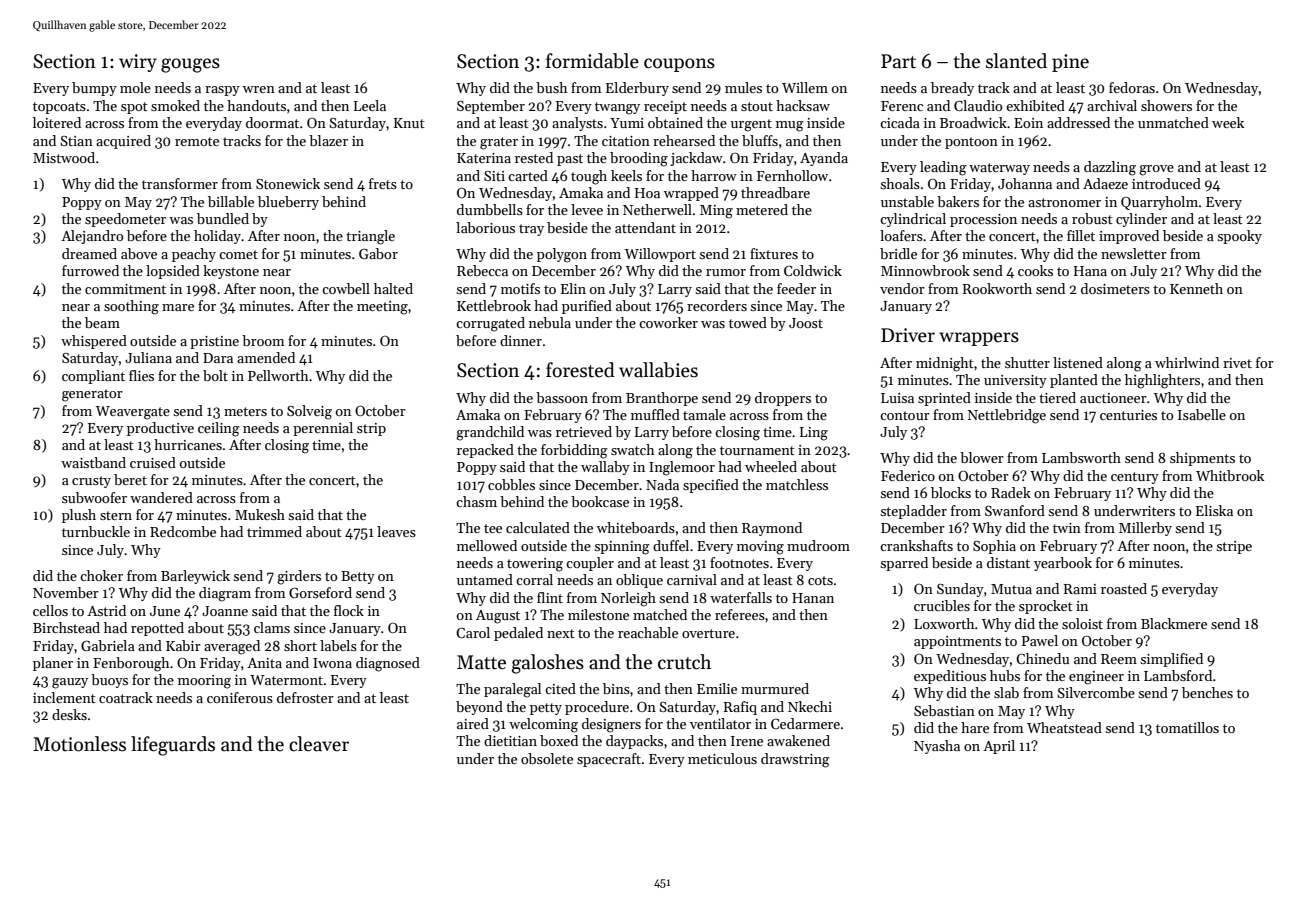 Image resolution: width=1308 pixels, height=924 pixels. What do you see at coordinates (173, 746) in the page?
I see `lifeguards` at bounding box center [173, 746].
